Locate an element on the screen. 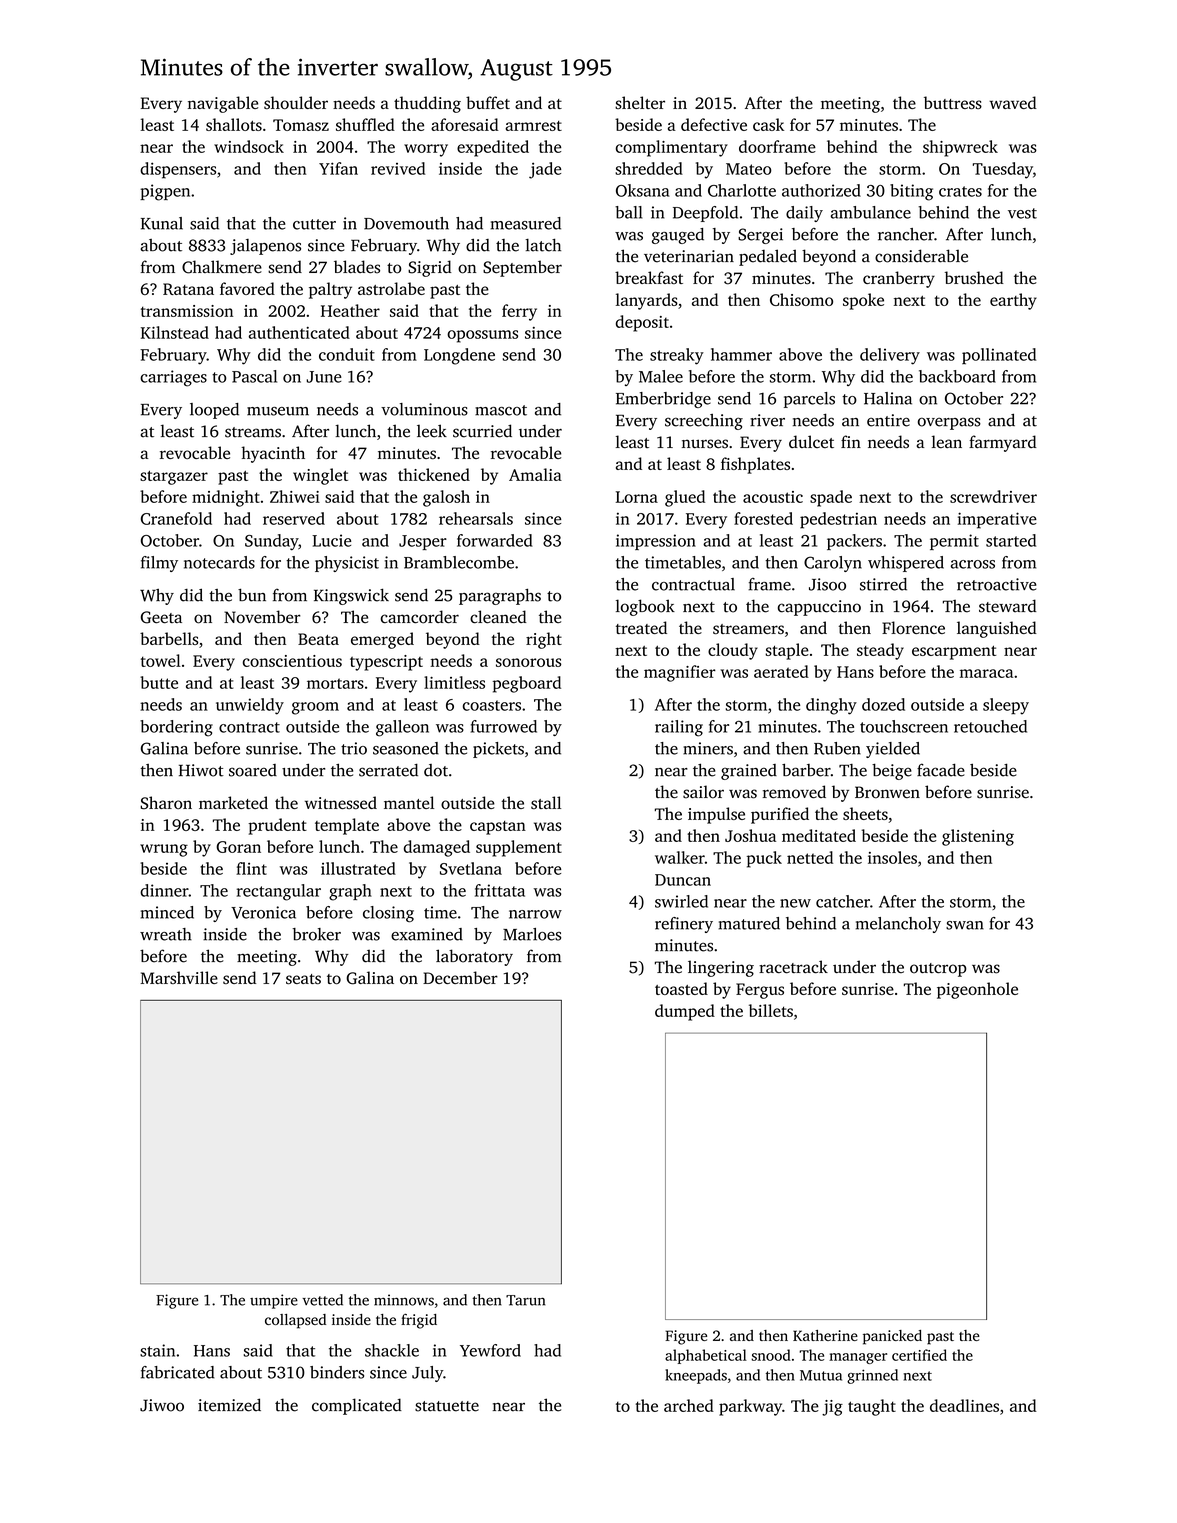 This screenshot has width=1177, height=1523. Yifan is located at coordinates (338, 168).
